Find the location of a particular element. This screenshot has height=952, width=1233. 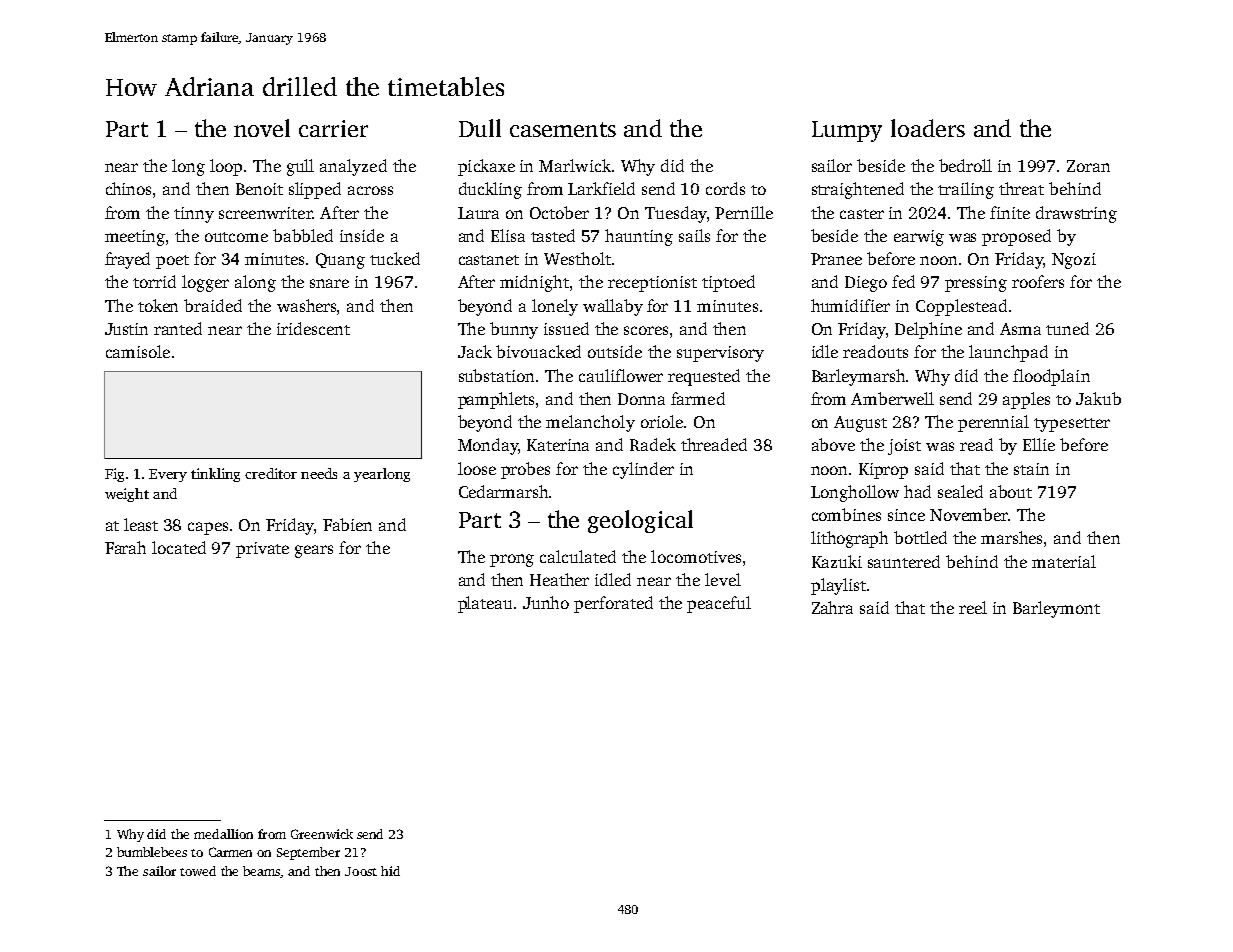

typesetter is located at coordinates (1072, 425).
